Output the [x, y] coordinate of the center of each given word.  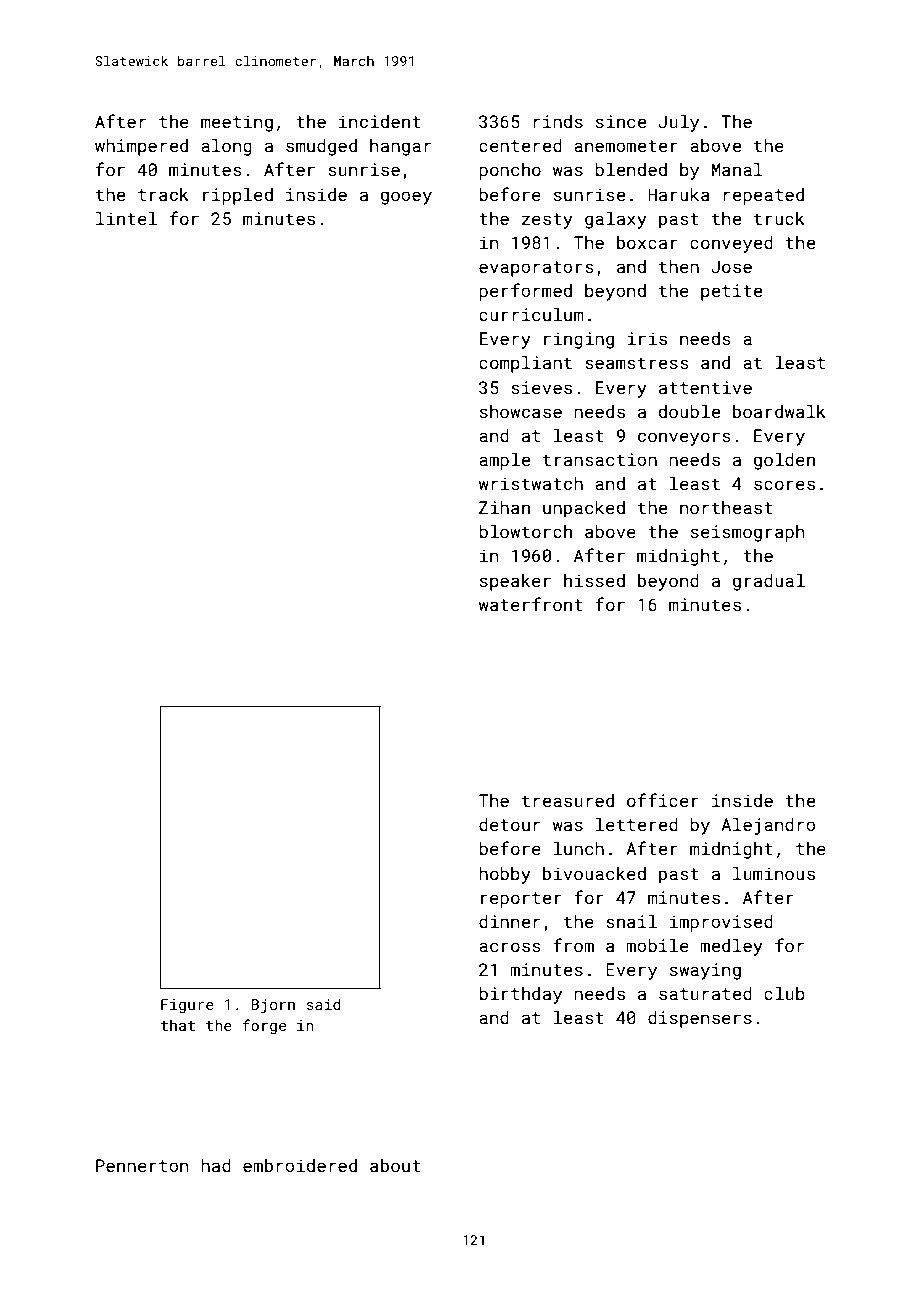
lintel [126, 218]
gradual [769, 582]
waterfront [531, 604]
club [784, 993]
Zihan [504, 507]
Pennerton [142, 1165]
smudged [321, 147]
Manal [737, 169]
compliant [525, 364]
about [395, 1165]
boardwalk [779, 411]
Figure [187, 1006]
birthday [520, 995]
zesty [547, 221]
